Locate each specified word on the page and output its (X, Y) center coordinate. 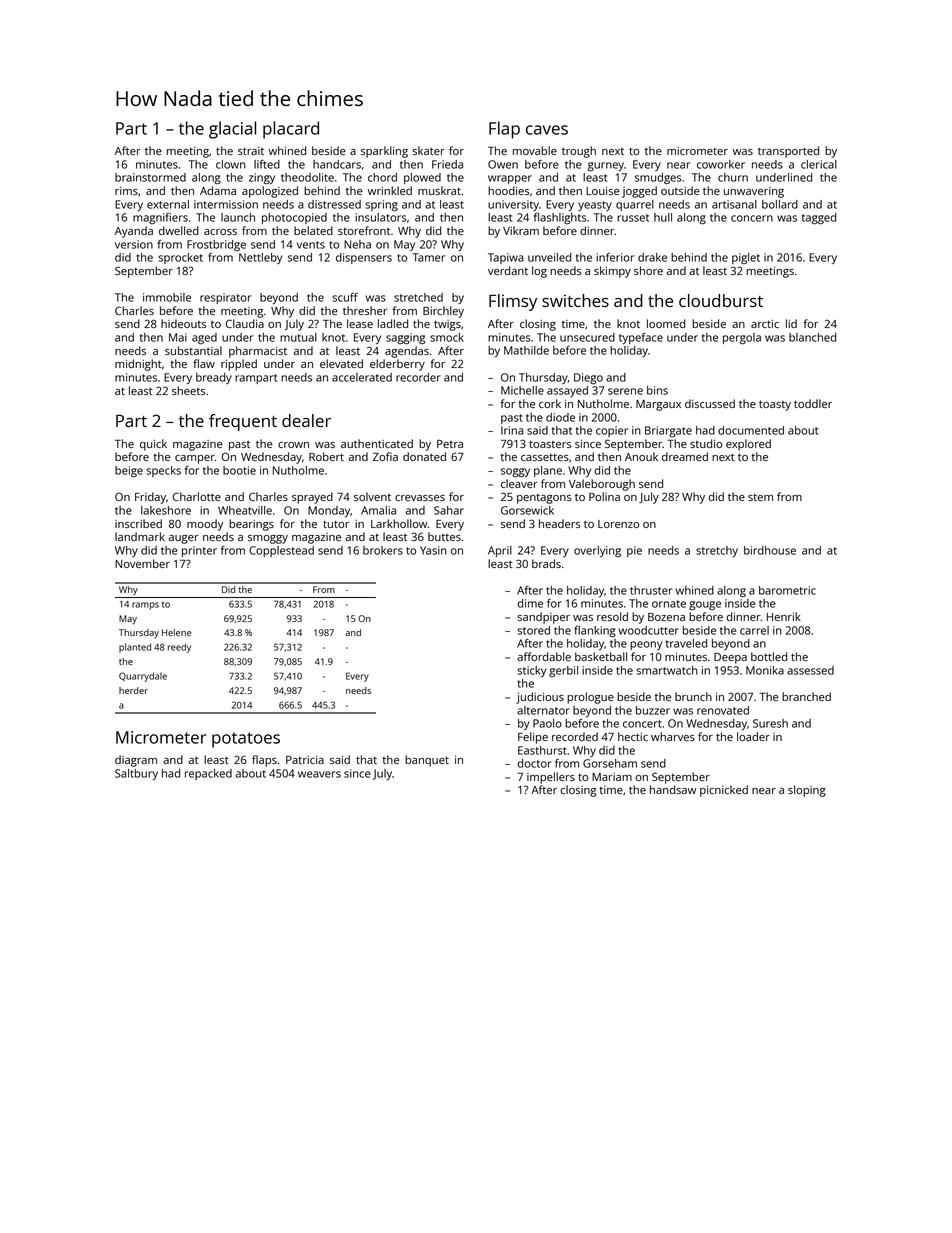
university (513, 205)
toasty (775, 405)
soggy (515, 473)
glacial (232, 130)
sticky (532, 671)
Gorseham (610, 763)
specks (164, 471)
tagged (819, 219)
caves (547, 130)
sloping (807, 791)
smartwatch (667, 670)
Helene (176, 632)
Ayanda (134, 232)
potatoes (246, 740)
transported (788, 152)
